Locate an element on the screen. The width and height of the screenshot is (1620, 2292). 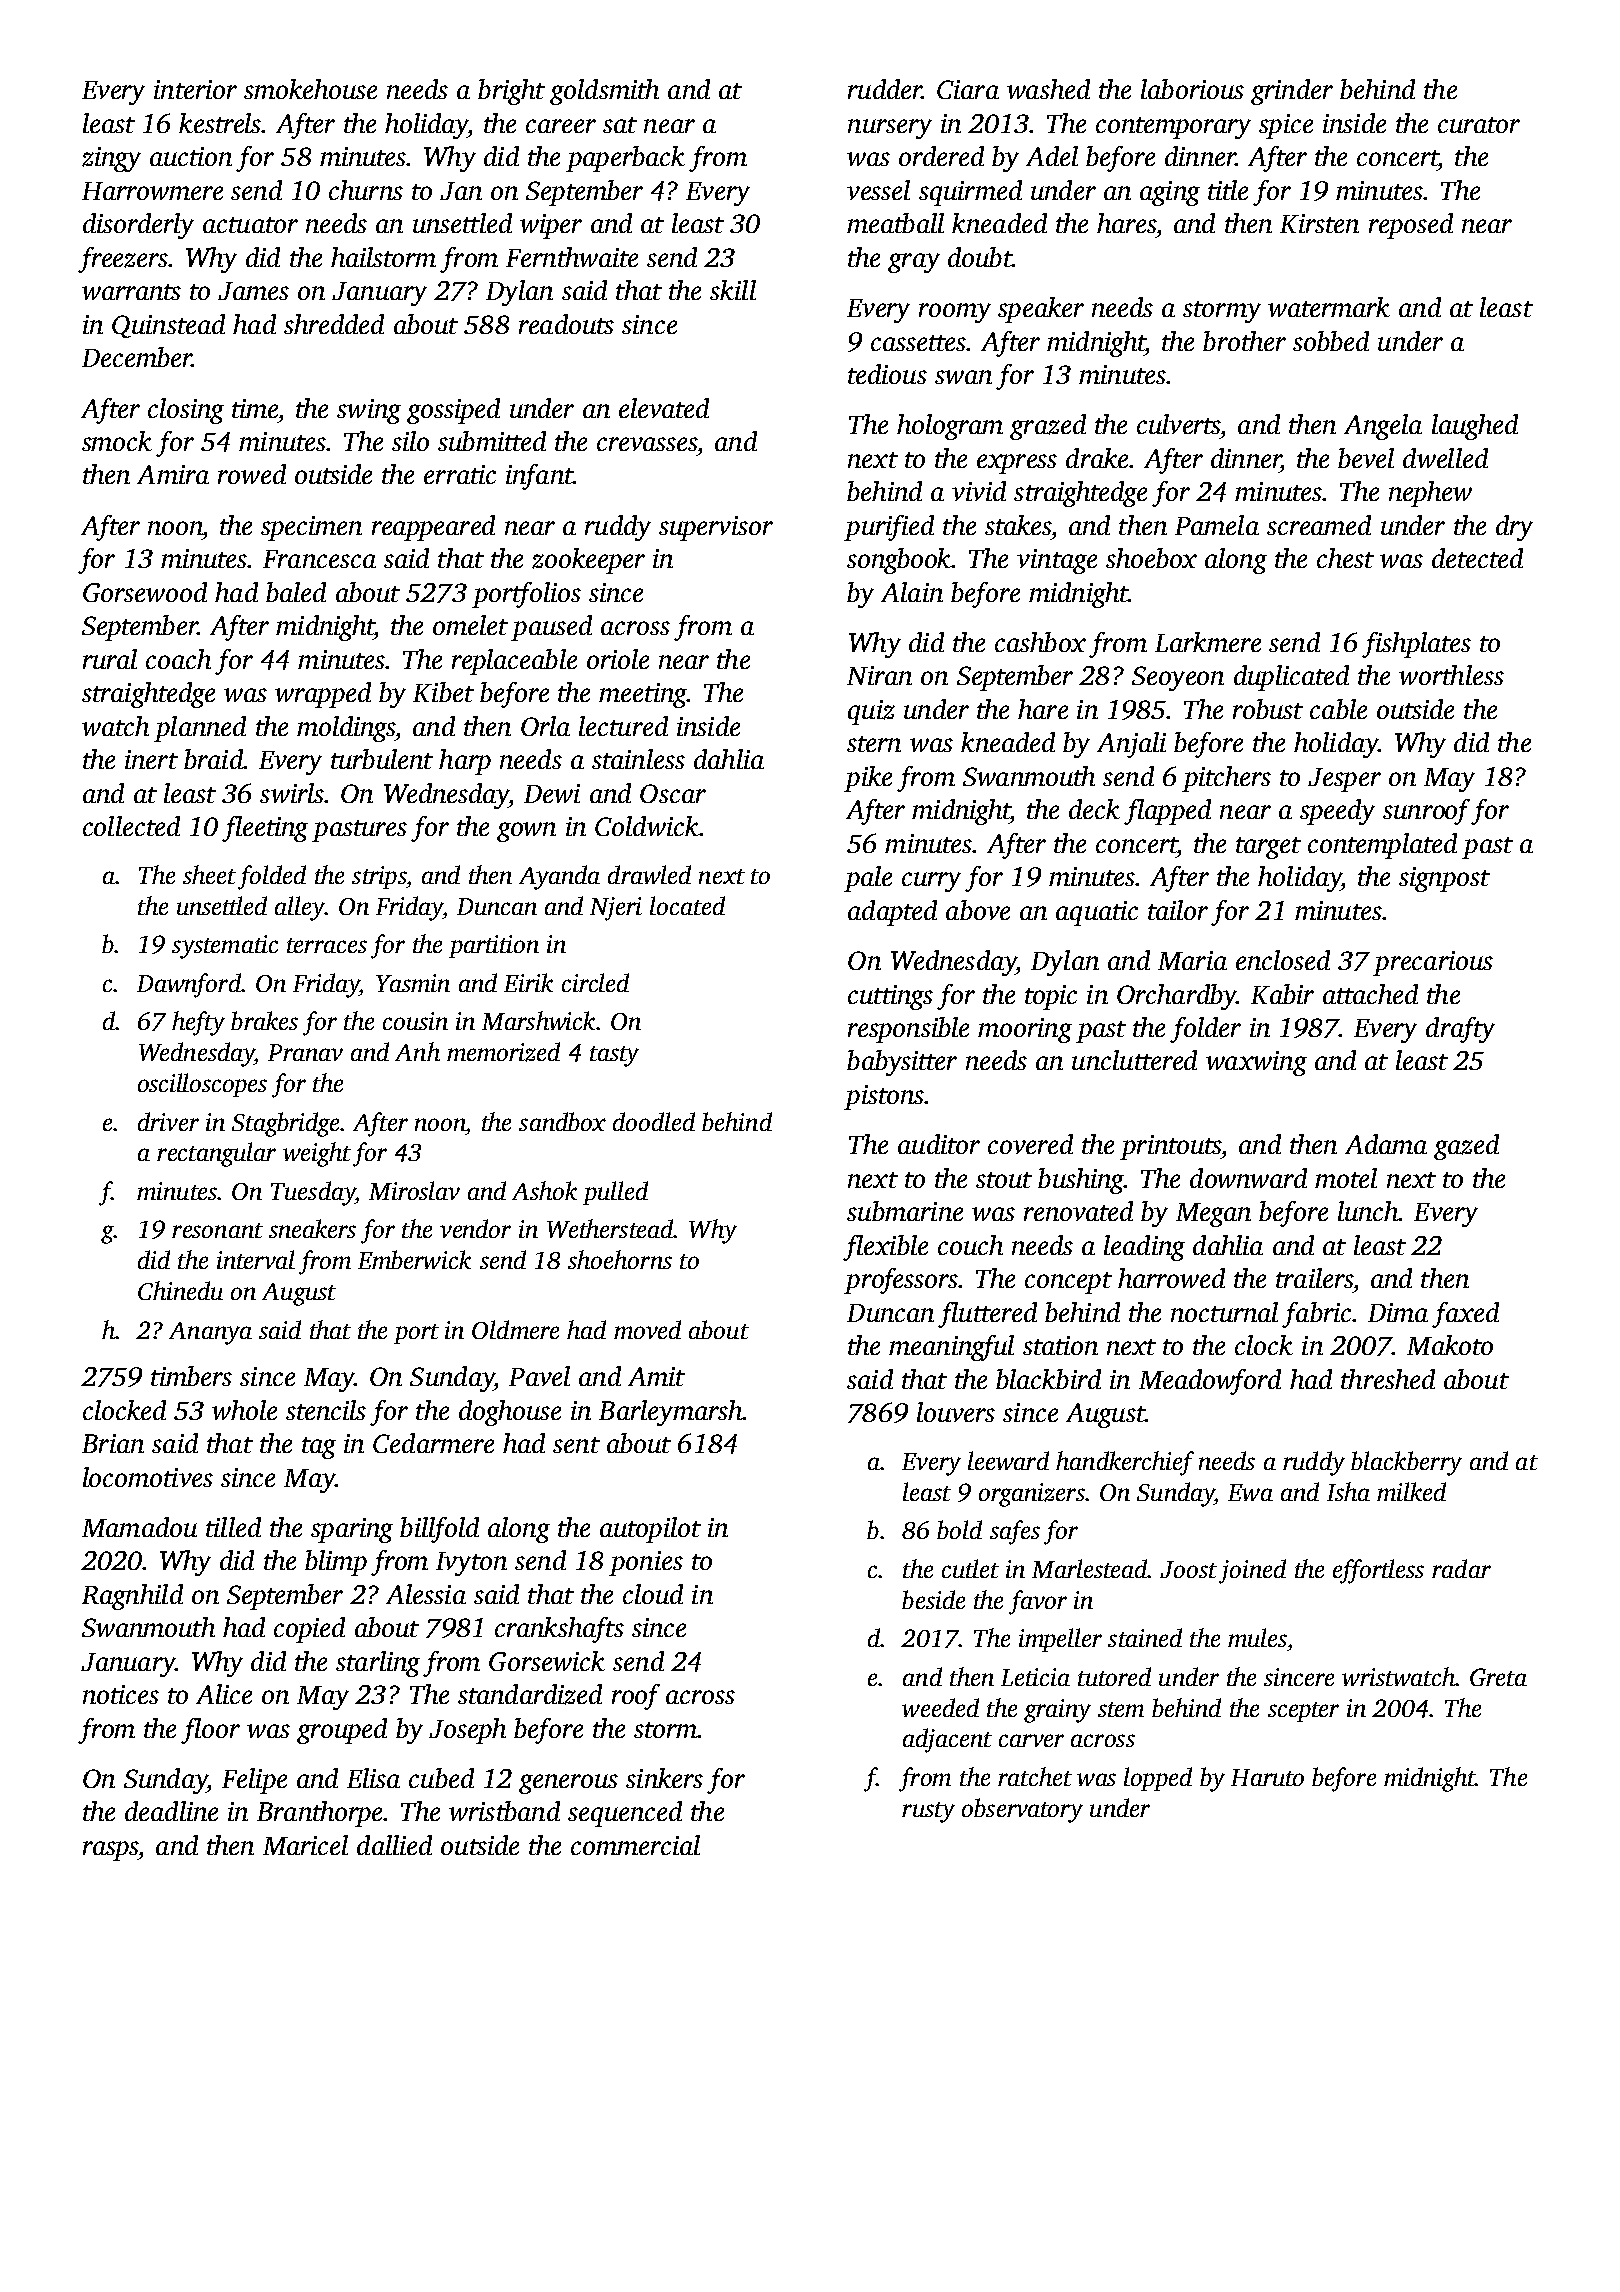
reposed is located at coordinates (1411, 226).
